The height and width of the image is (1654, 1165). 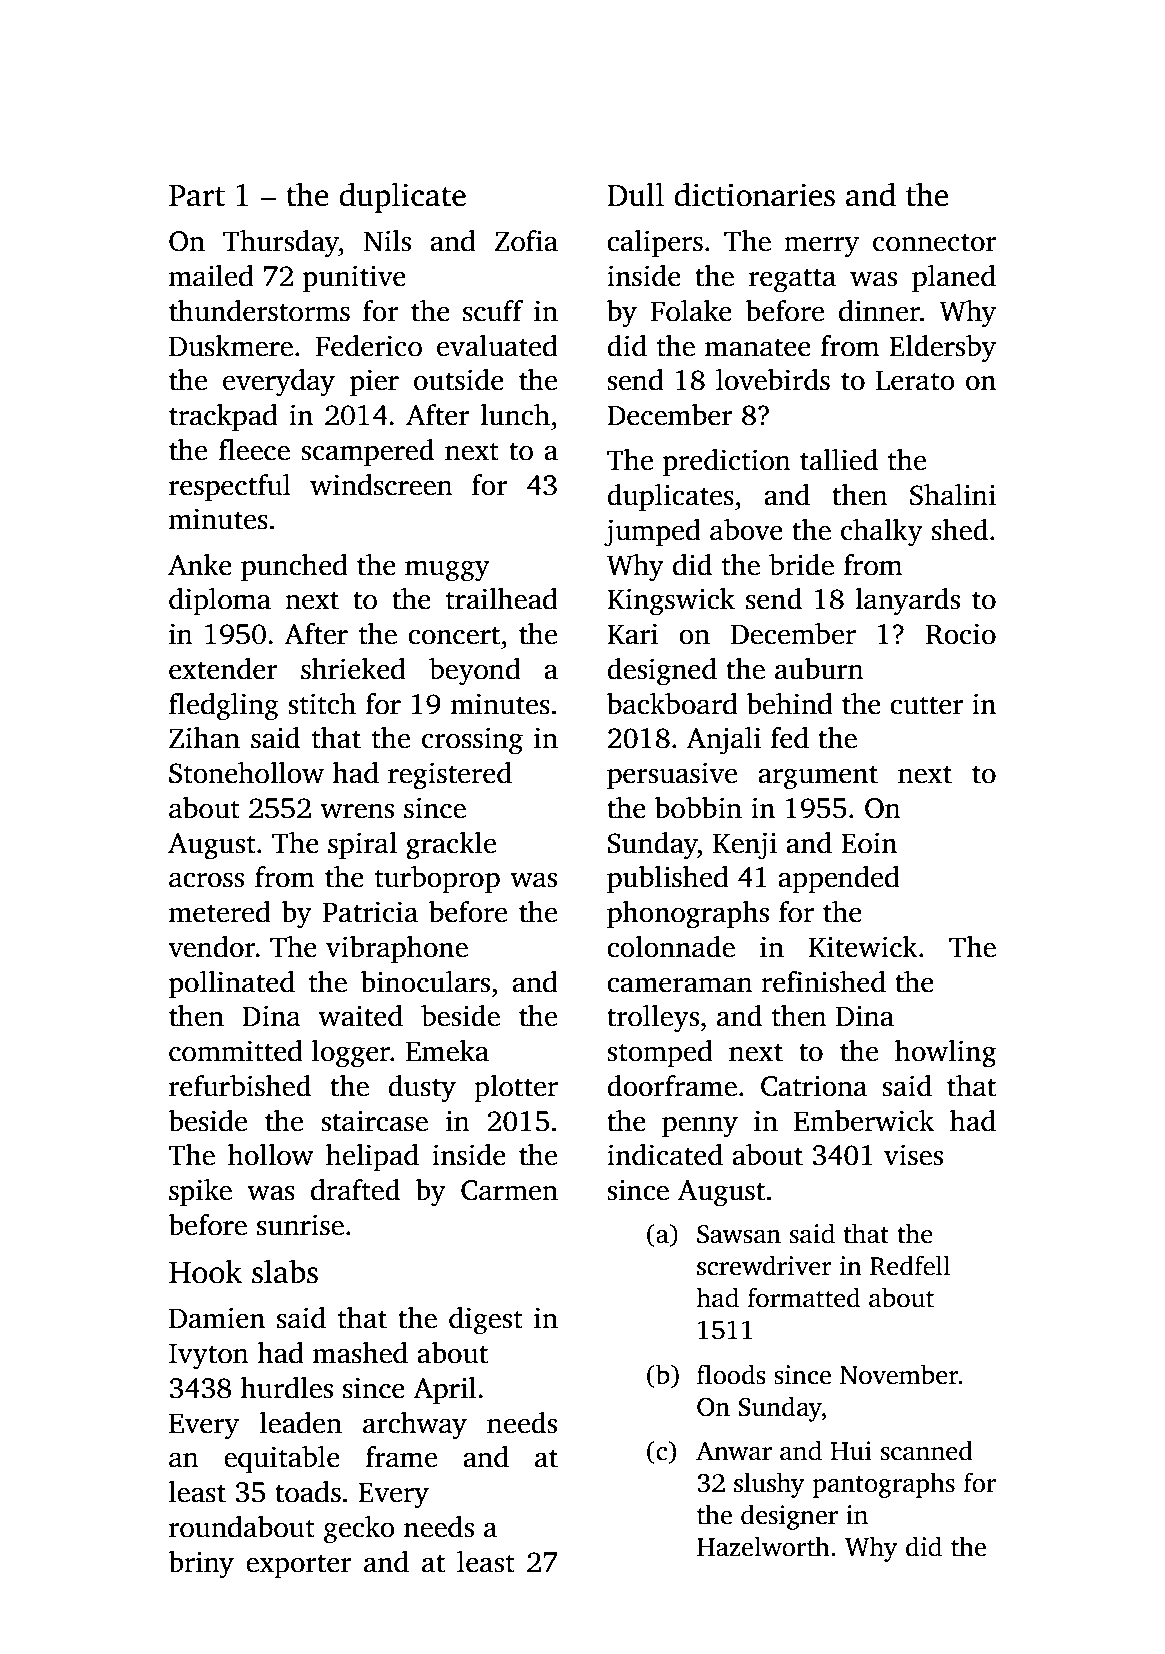 I want to click on connector, so click(x=935, y=242).
